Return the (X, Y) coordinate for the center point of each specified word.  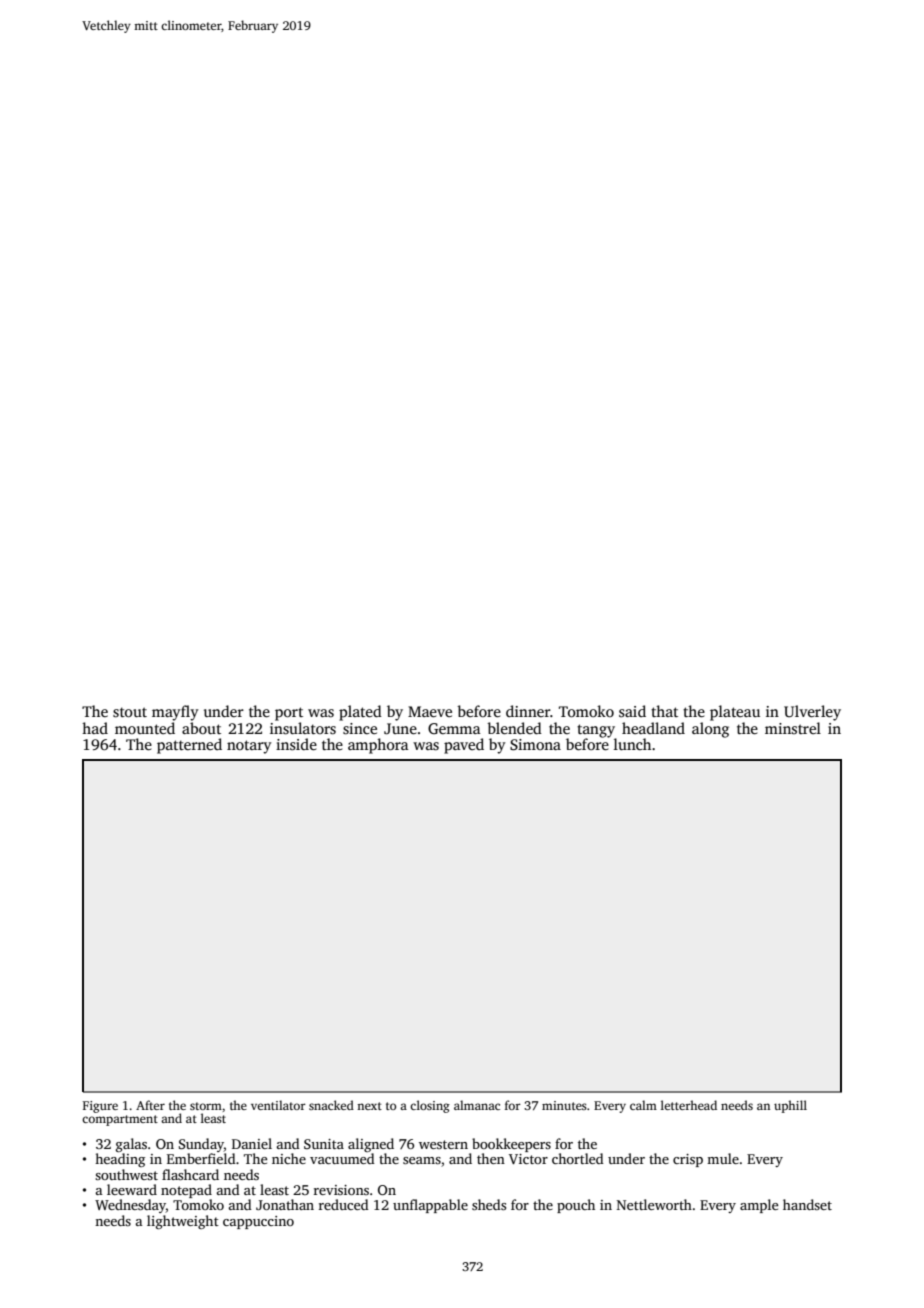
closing (430, 1106)
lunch (632, 744)
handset (807, 1204)
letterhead (689, 1105)
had (95, 728)
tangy (596, 731)
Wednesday (130, 1206)
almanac (477, 1105)
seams (422, 1160)
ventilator (278, 1105)
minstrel (793, 728)
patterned (189, 746)
